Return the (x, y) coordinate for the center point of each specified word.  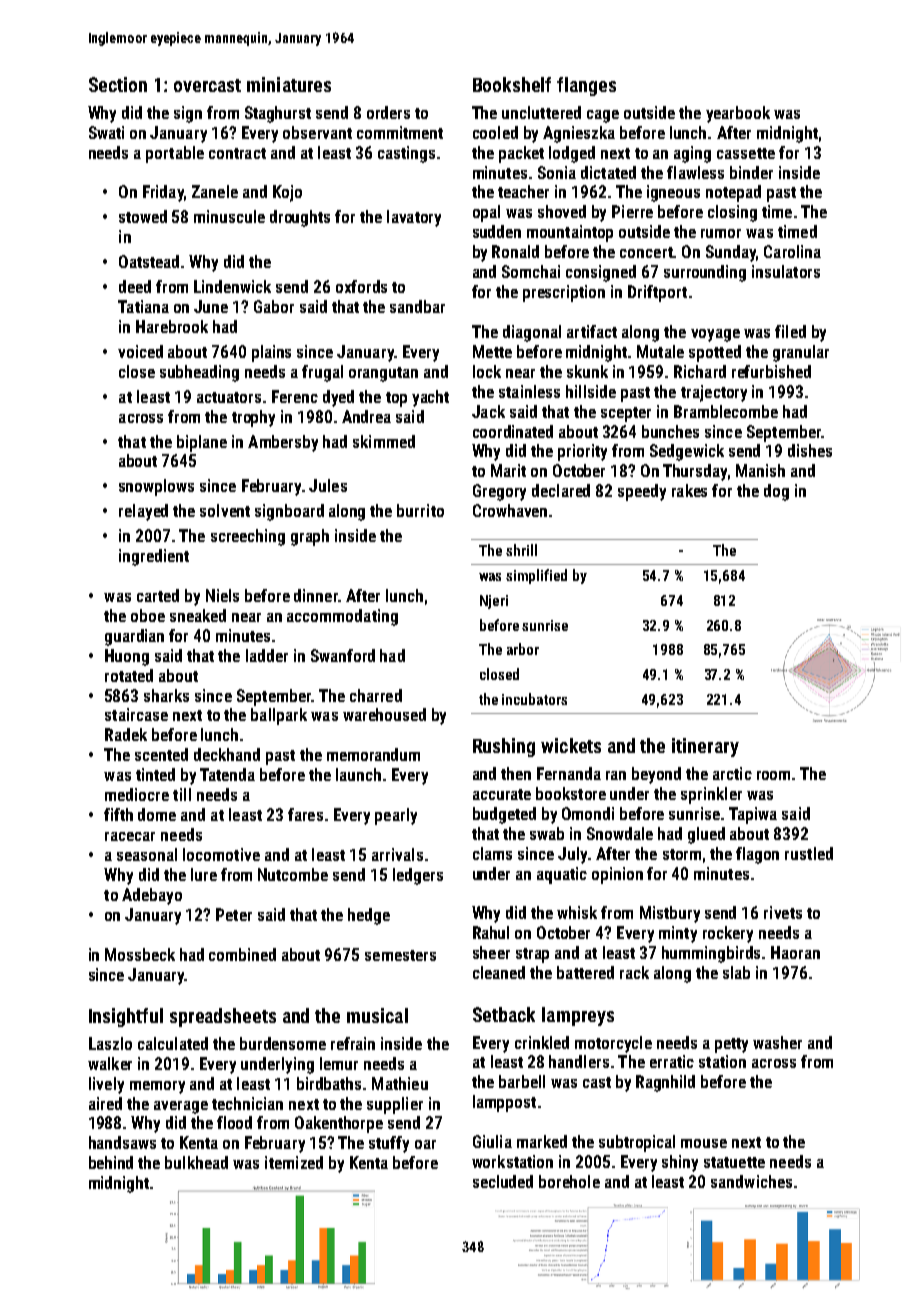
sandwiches (751, 1181)
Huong (127, 657)
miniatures (289, 84)
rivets (783, 912)
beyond (656, 775)
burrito (420, 510)
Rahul (491, 932)
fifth (118, 814)
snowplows (156, 487)
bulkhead (196, 1162)
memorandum (373, 754)
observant (317, 132)
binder (751, 172)
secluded (503, 1181)
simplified (536, 576)
